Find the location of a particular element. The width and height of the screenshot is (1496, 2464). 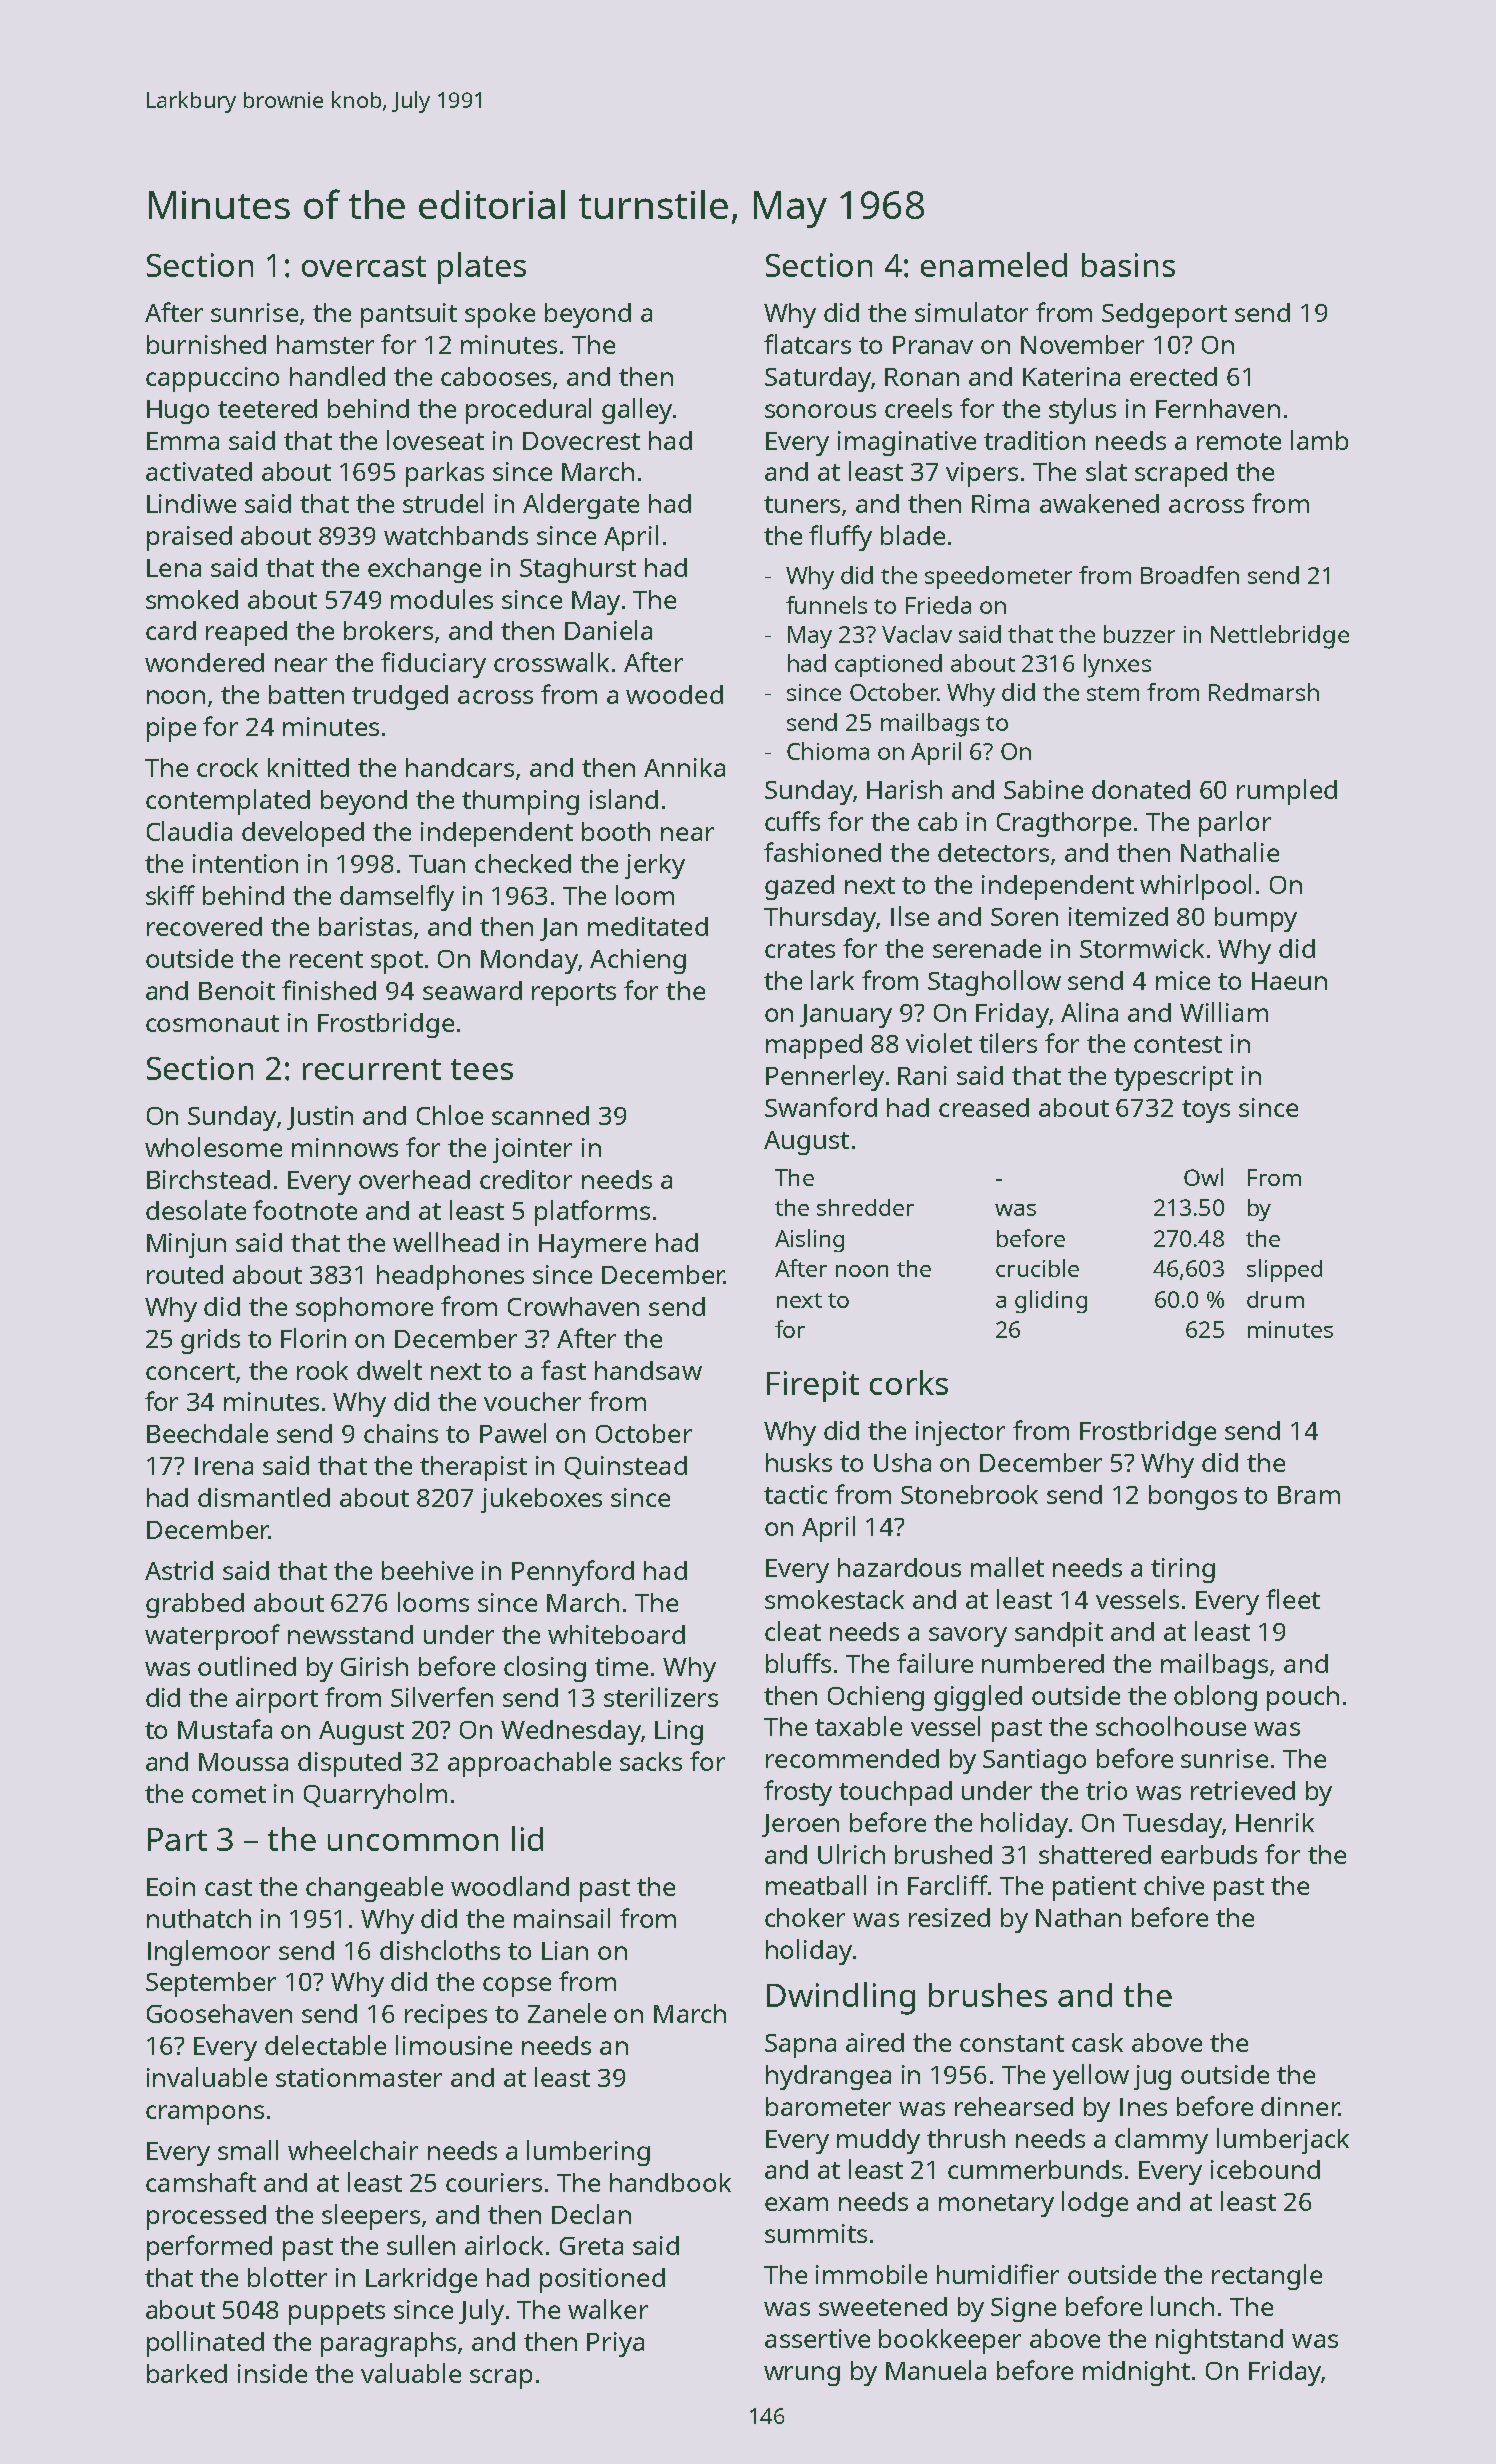

lamb is located at coordinates (1319, 440).
